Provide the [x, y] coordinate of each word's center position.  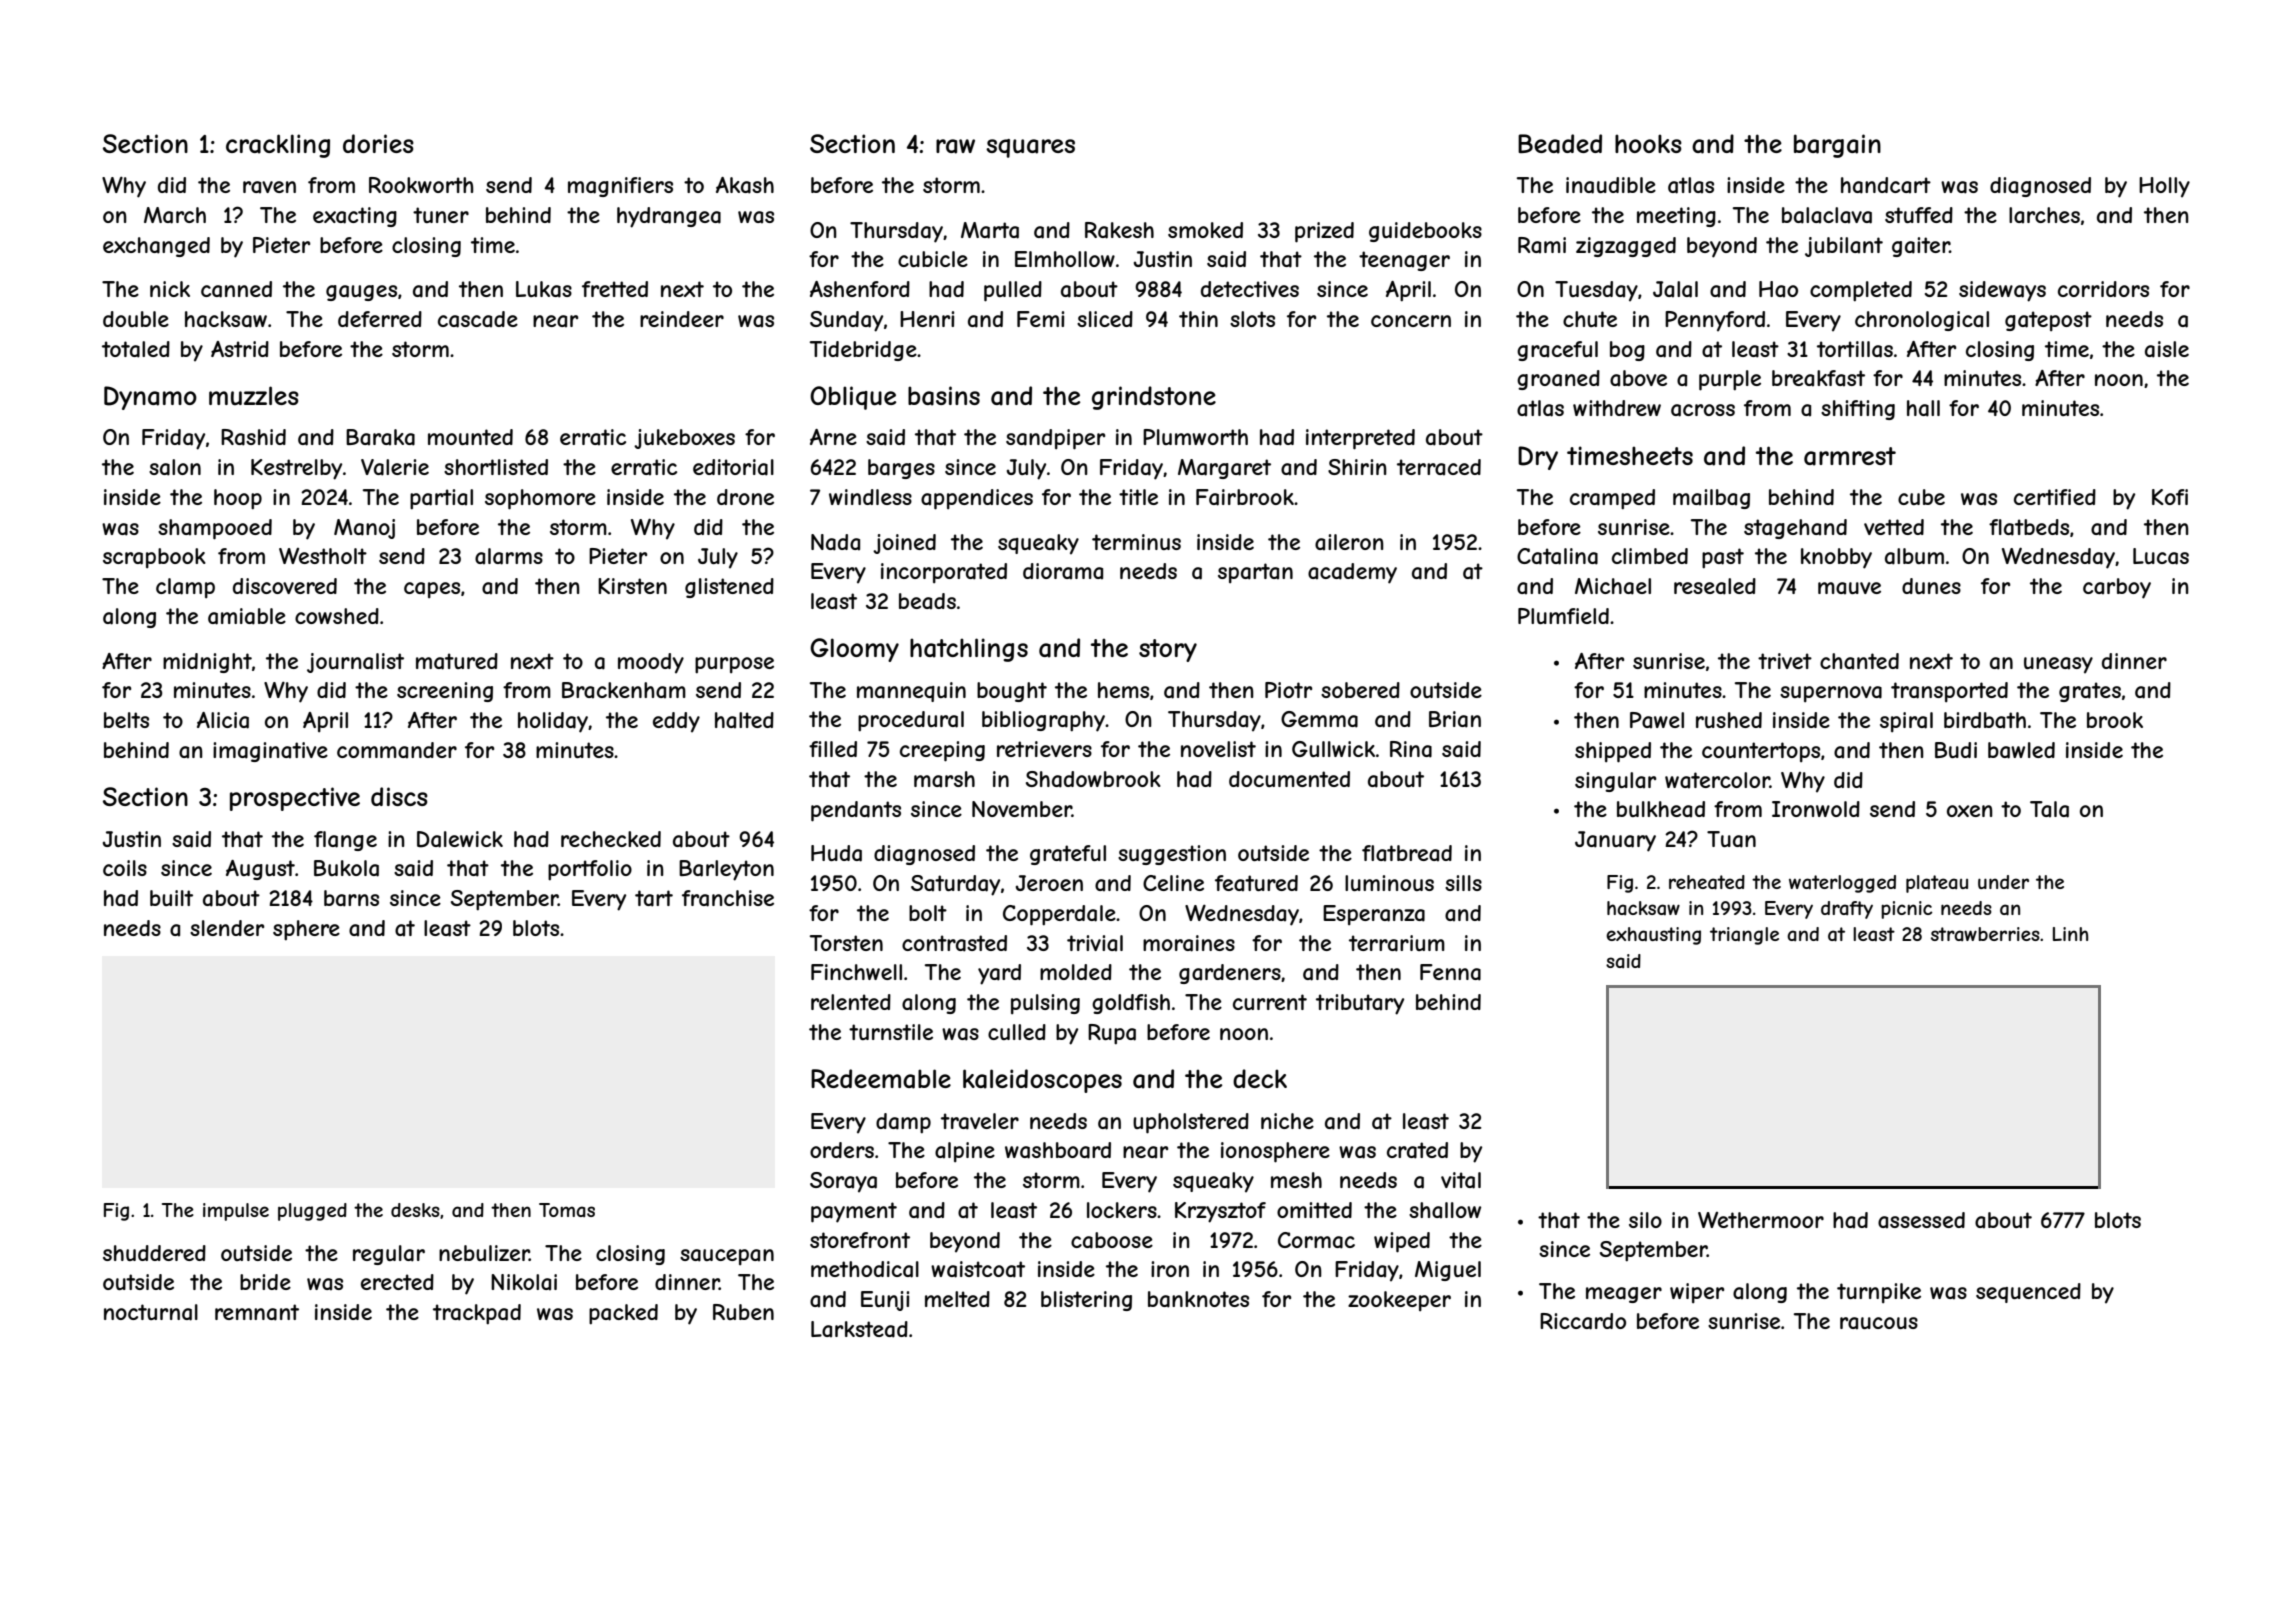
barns [351, 898]
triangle [1744, 936]
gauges [361, 293]
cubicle [933, 259]
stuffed [1919, 215]
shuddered [154, 1253]
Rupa [1112, 1034]
